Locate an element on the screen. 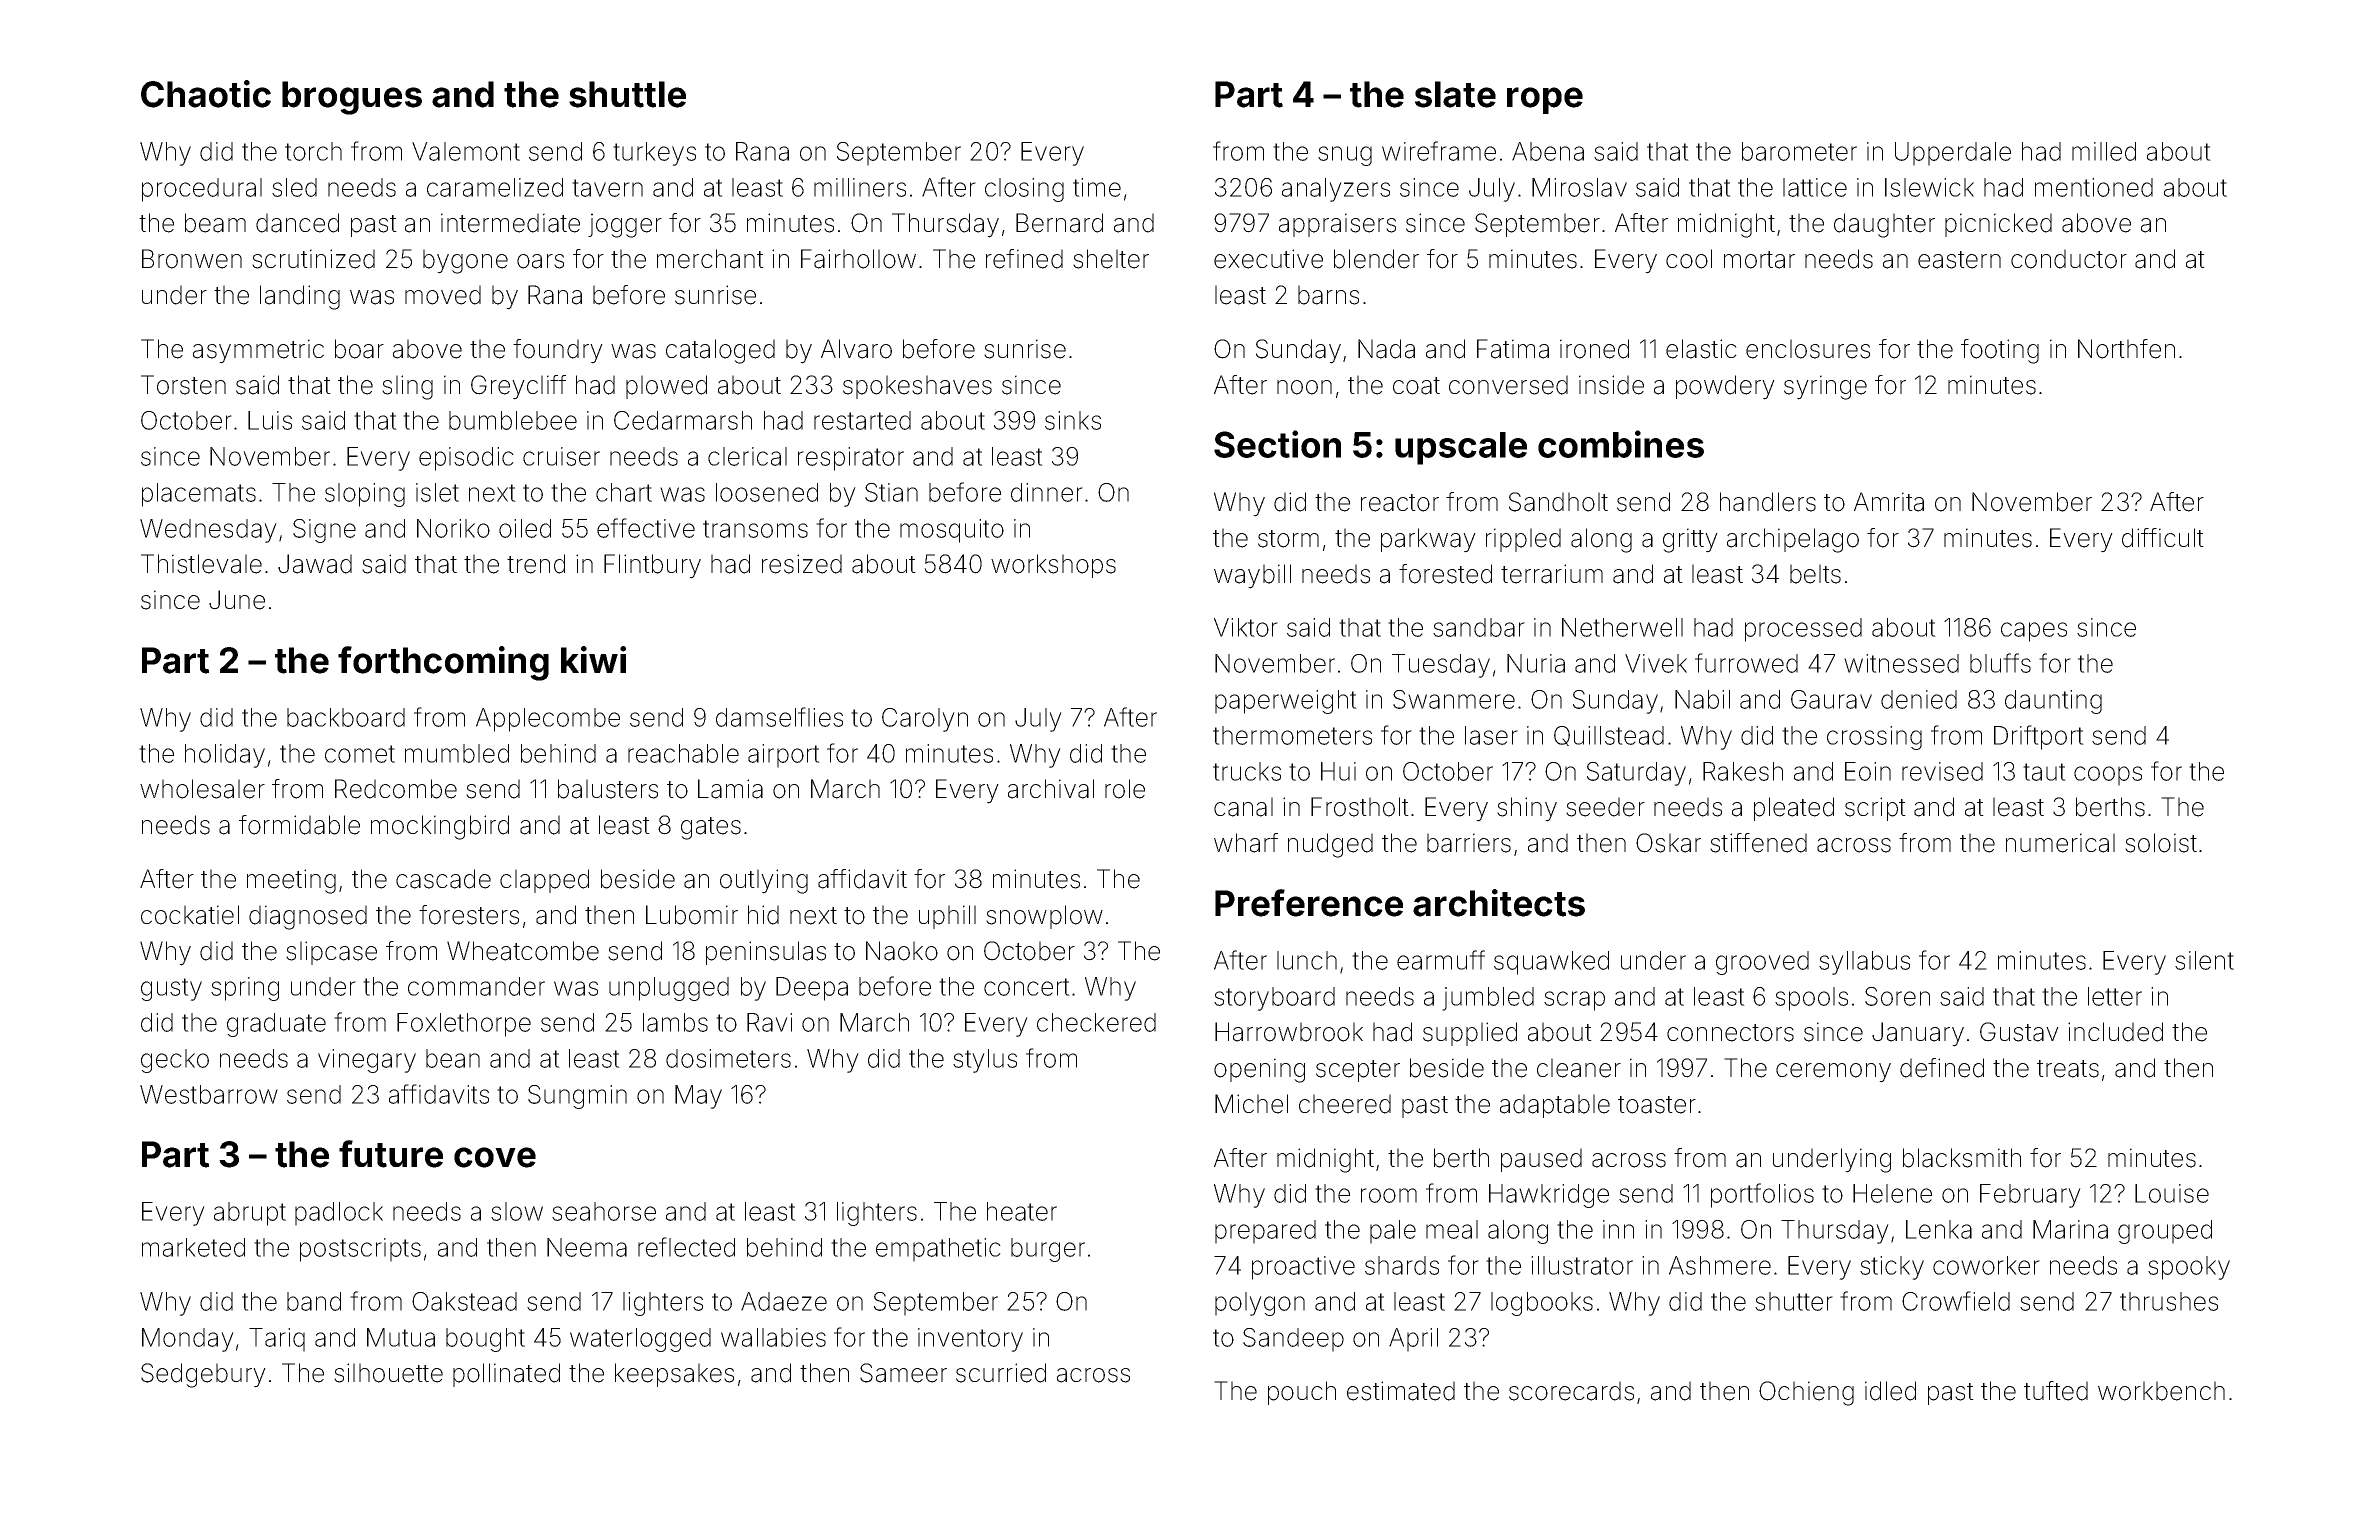  turkeys is located at coordinates (654, 154).
